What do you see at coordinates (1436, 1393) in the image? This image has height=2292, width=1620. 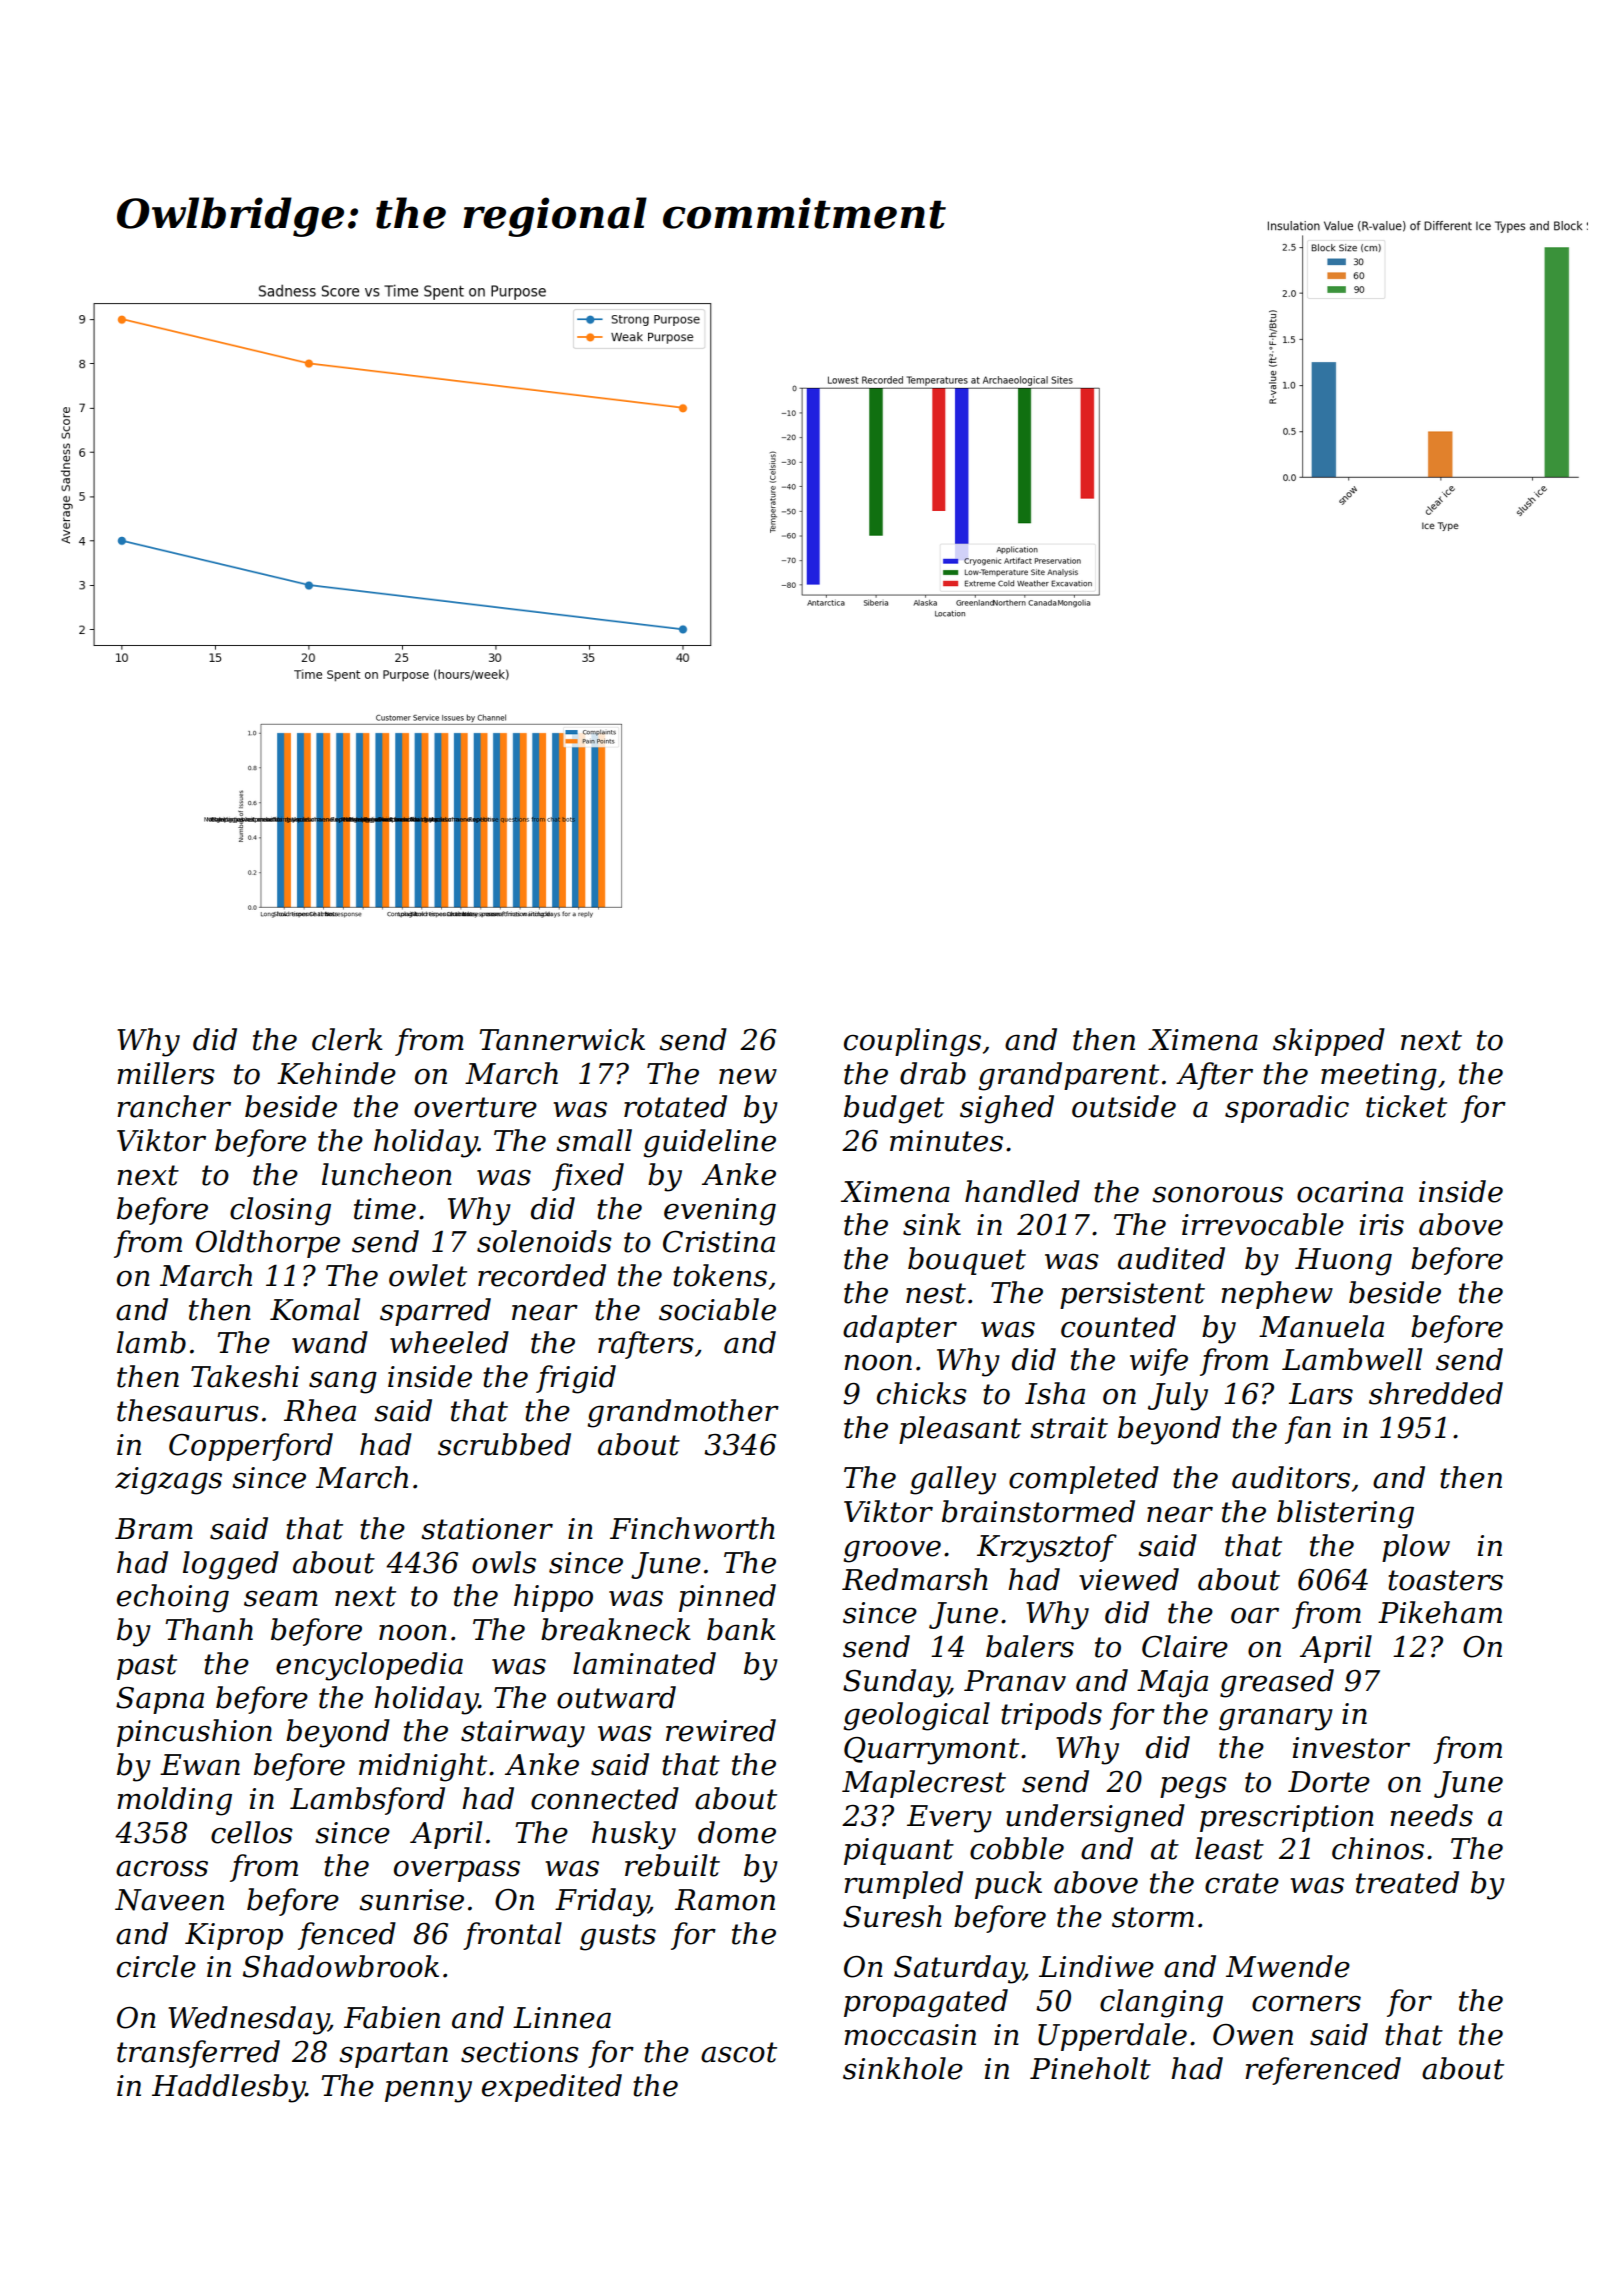 I see `shredded` at bounding box center [1436, 1393].
